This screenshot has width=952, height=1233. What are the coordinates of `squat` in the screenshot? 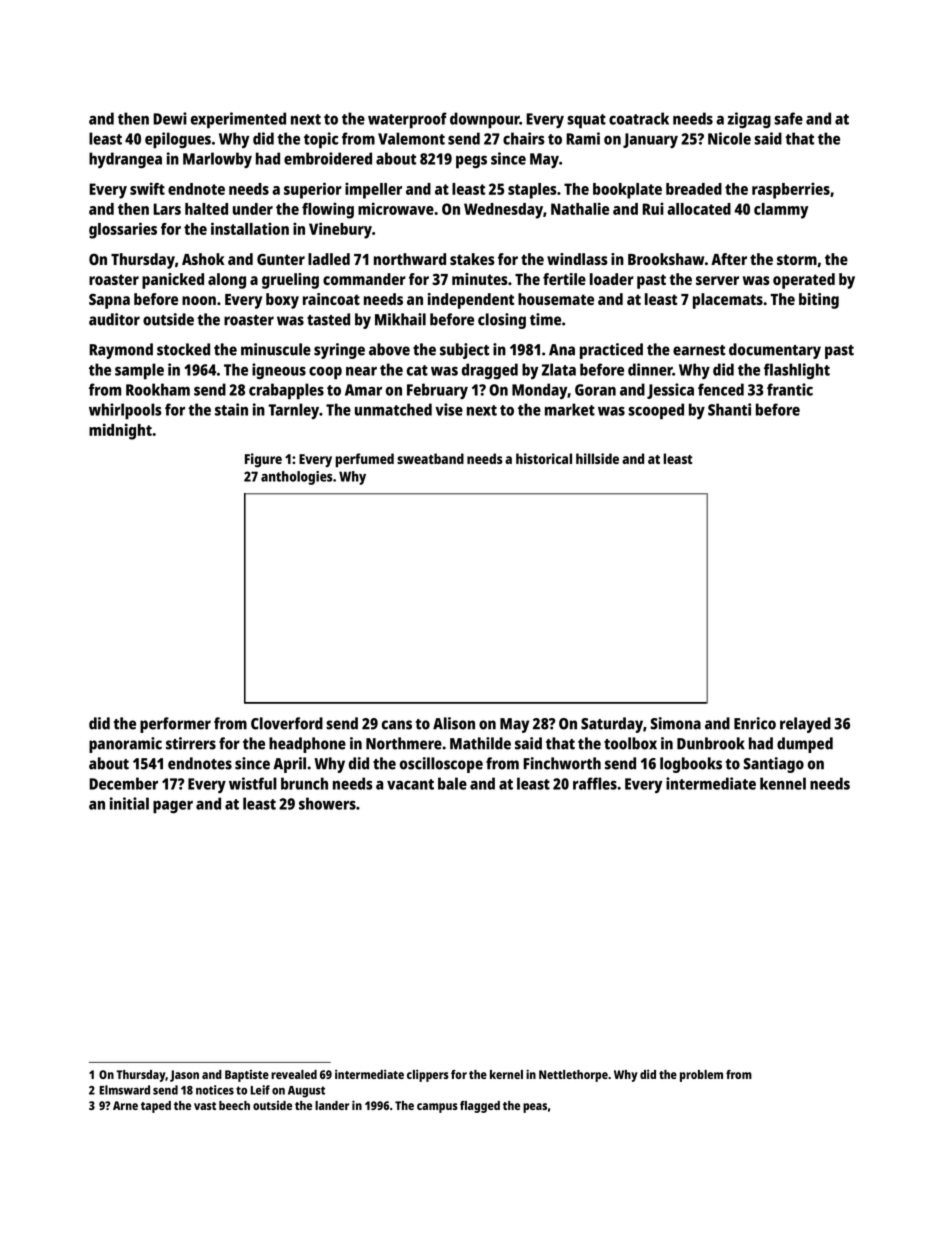 It's located at (586, 121).
